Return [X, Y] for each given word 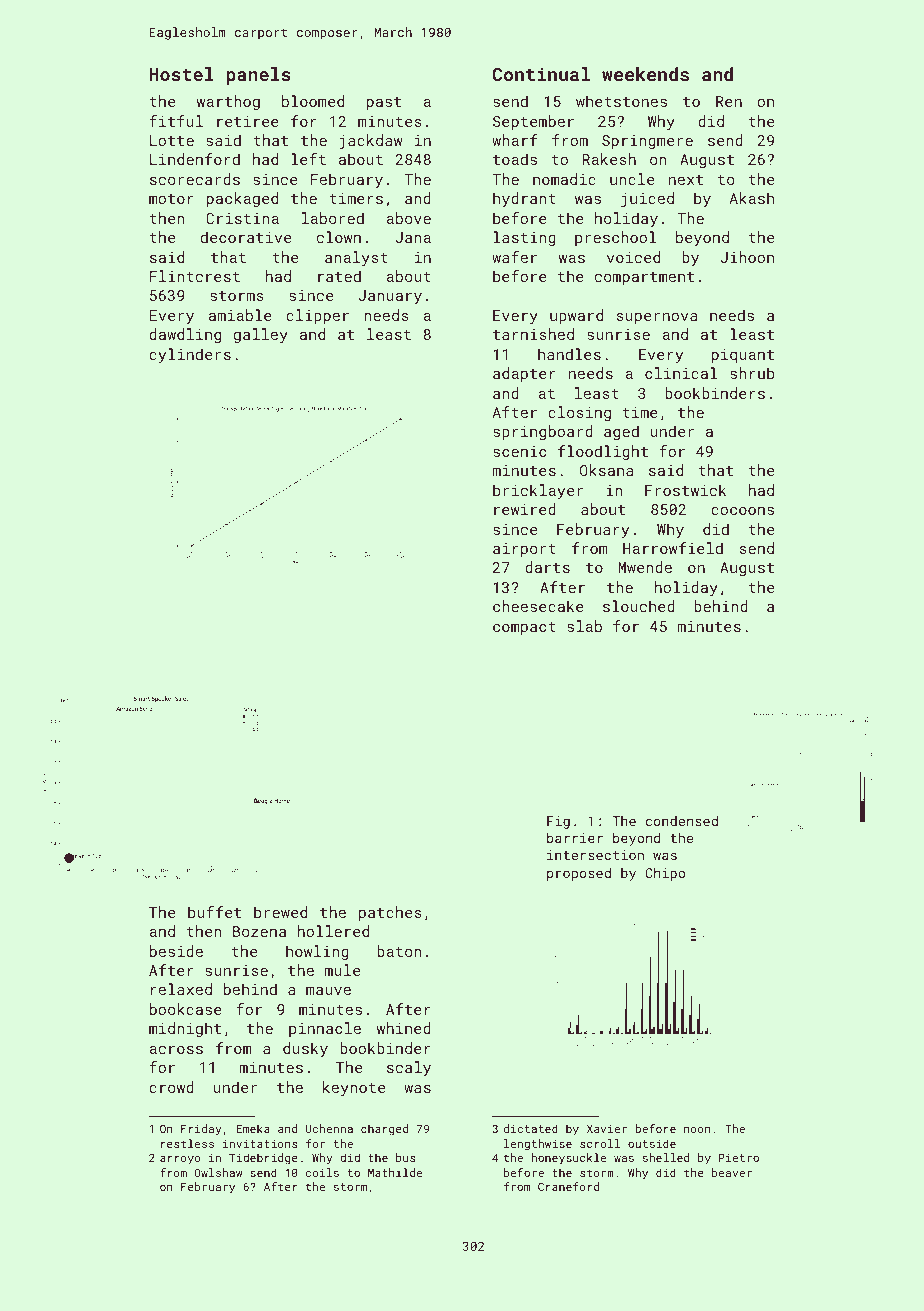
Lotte [172, 140]
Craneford [568, 1186]
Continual [541, 74]
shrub [752, 373]
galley [261, 335]
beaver [732, 1172]
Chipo [665, 874]
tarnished [533, 334]
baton [399, 951]
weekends [645, 74]
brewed [280, 912]
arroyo [180, 1160]
